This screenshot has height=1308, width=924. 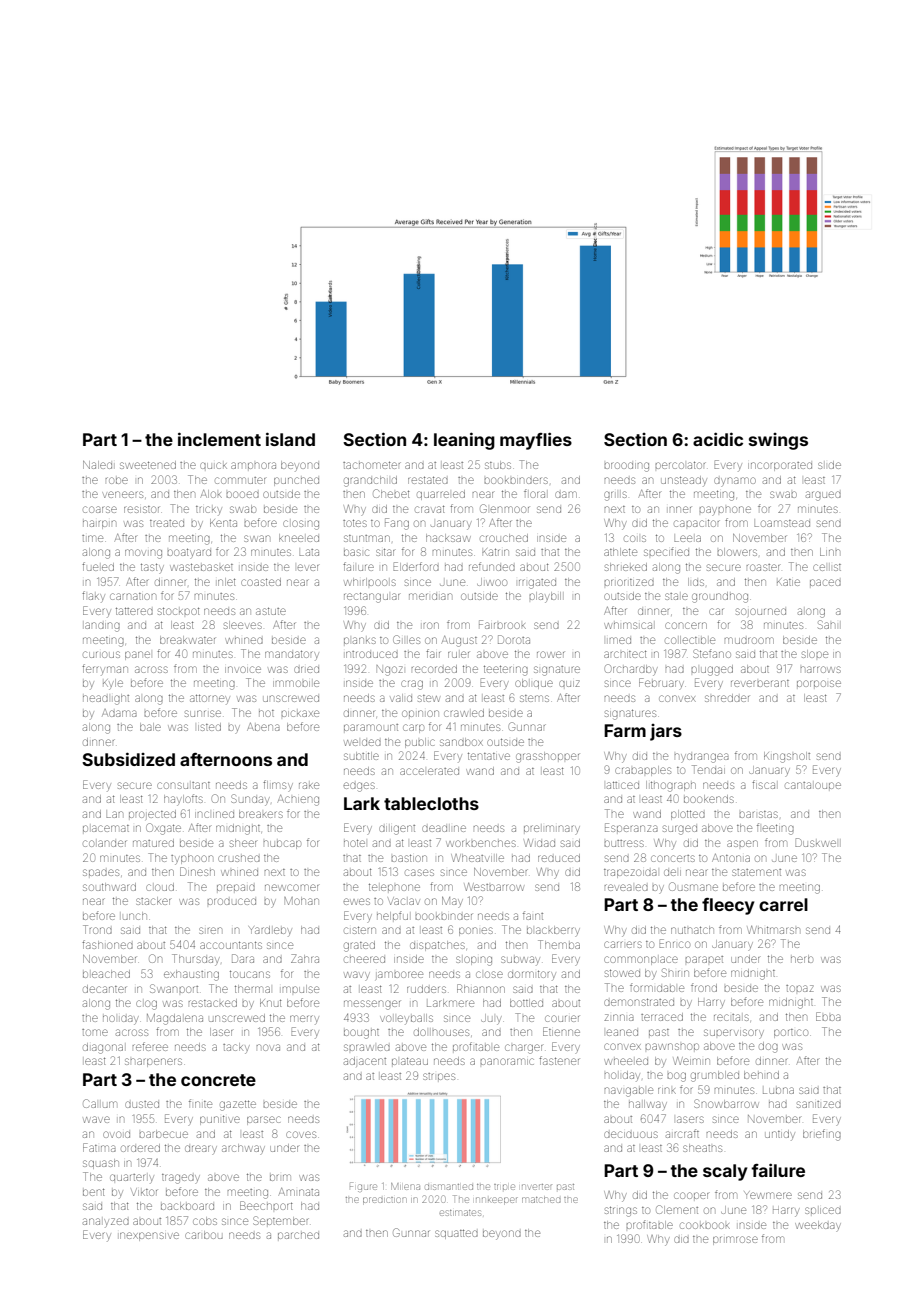 What do you see at coordinates (489, 756) in the screenshot?
I see `tentative` at bounding box center [489, 756].
